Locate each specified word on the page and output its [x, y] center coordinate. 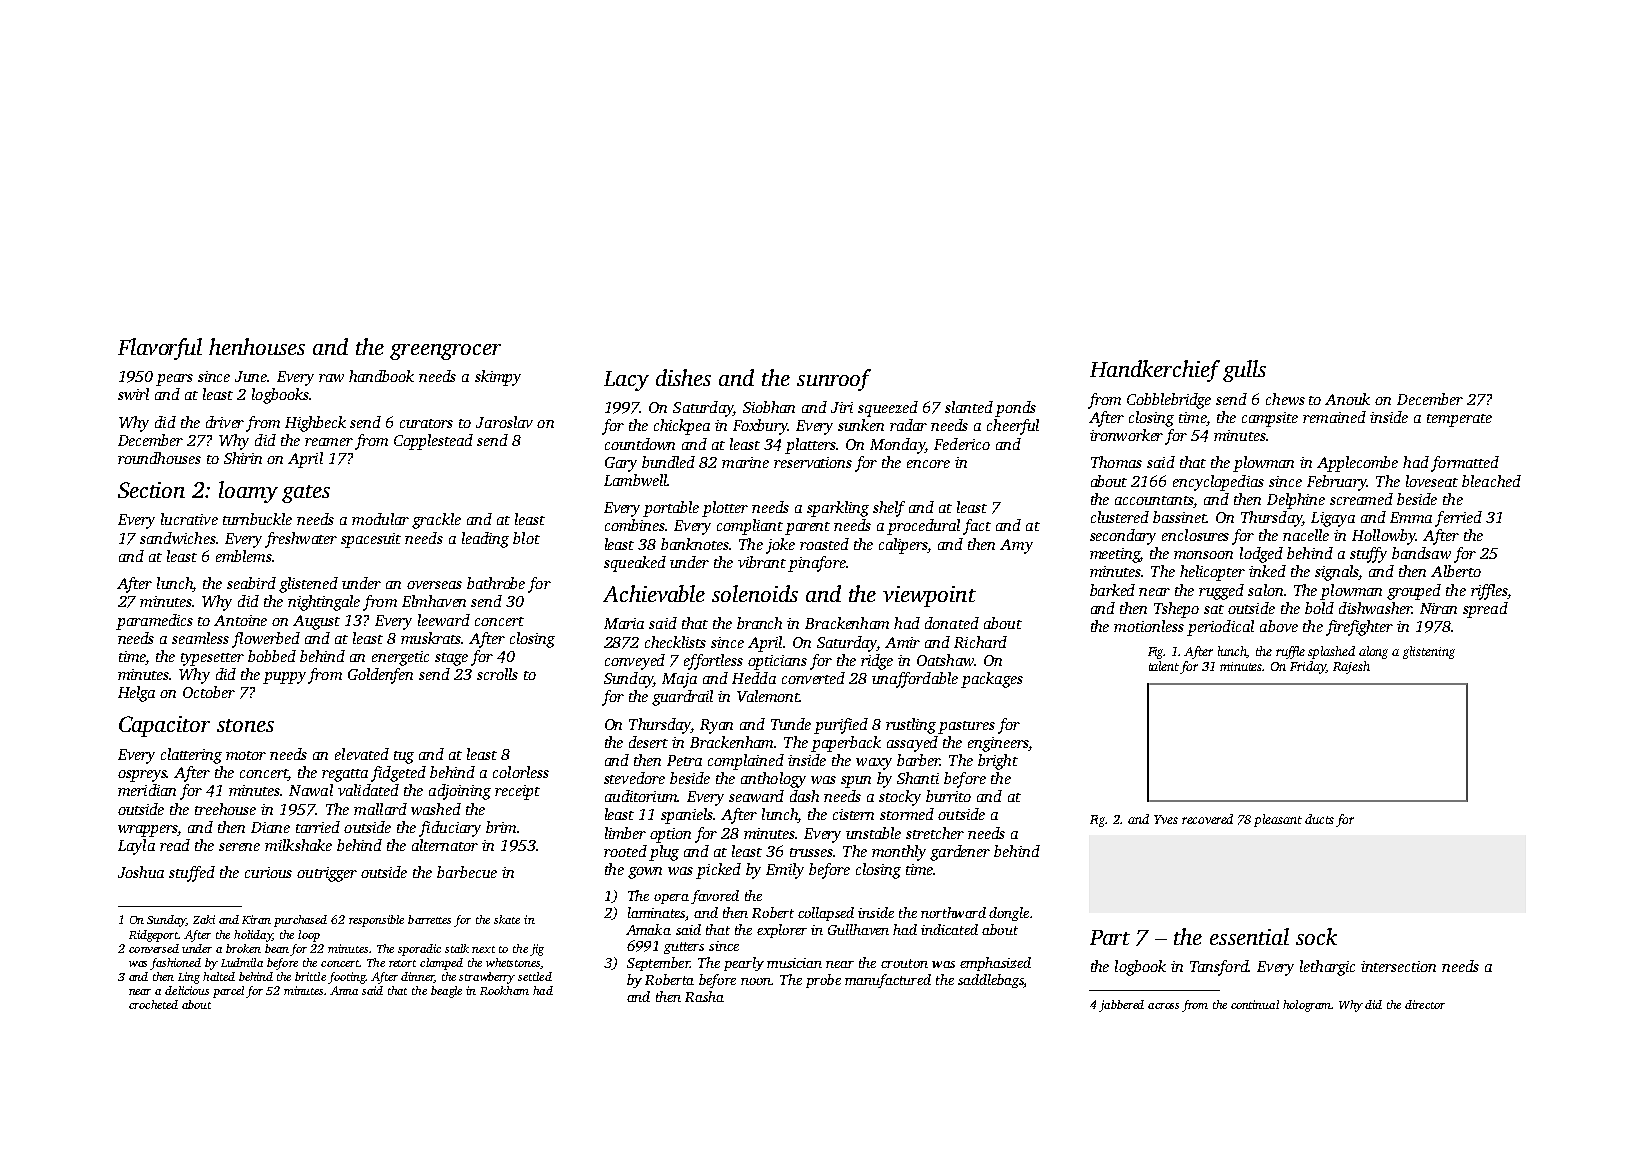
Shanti [918, 778]
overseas [434, 585]
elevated [362, 754]
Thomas [1116, 462]
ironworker [1126, 435]
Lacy [626, 381]
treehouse [225, 809]
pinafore [817, 564]
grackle [436, 521]
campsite [1270, 419]
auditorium [641, 796]
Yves [1166, 819]
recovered [1207, 819]
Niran [1438, 608]
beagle [446, 992]
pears [174, 380]
